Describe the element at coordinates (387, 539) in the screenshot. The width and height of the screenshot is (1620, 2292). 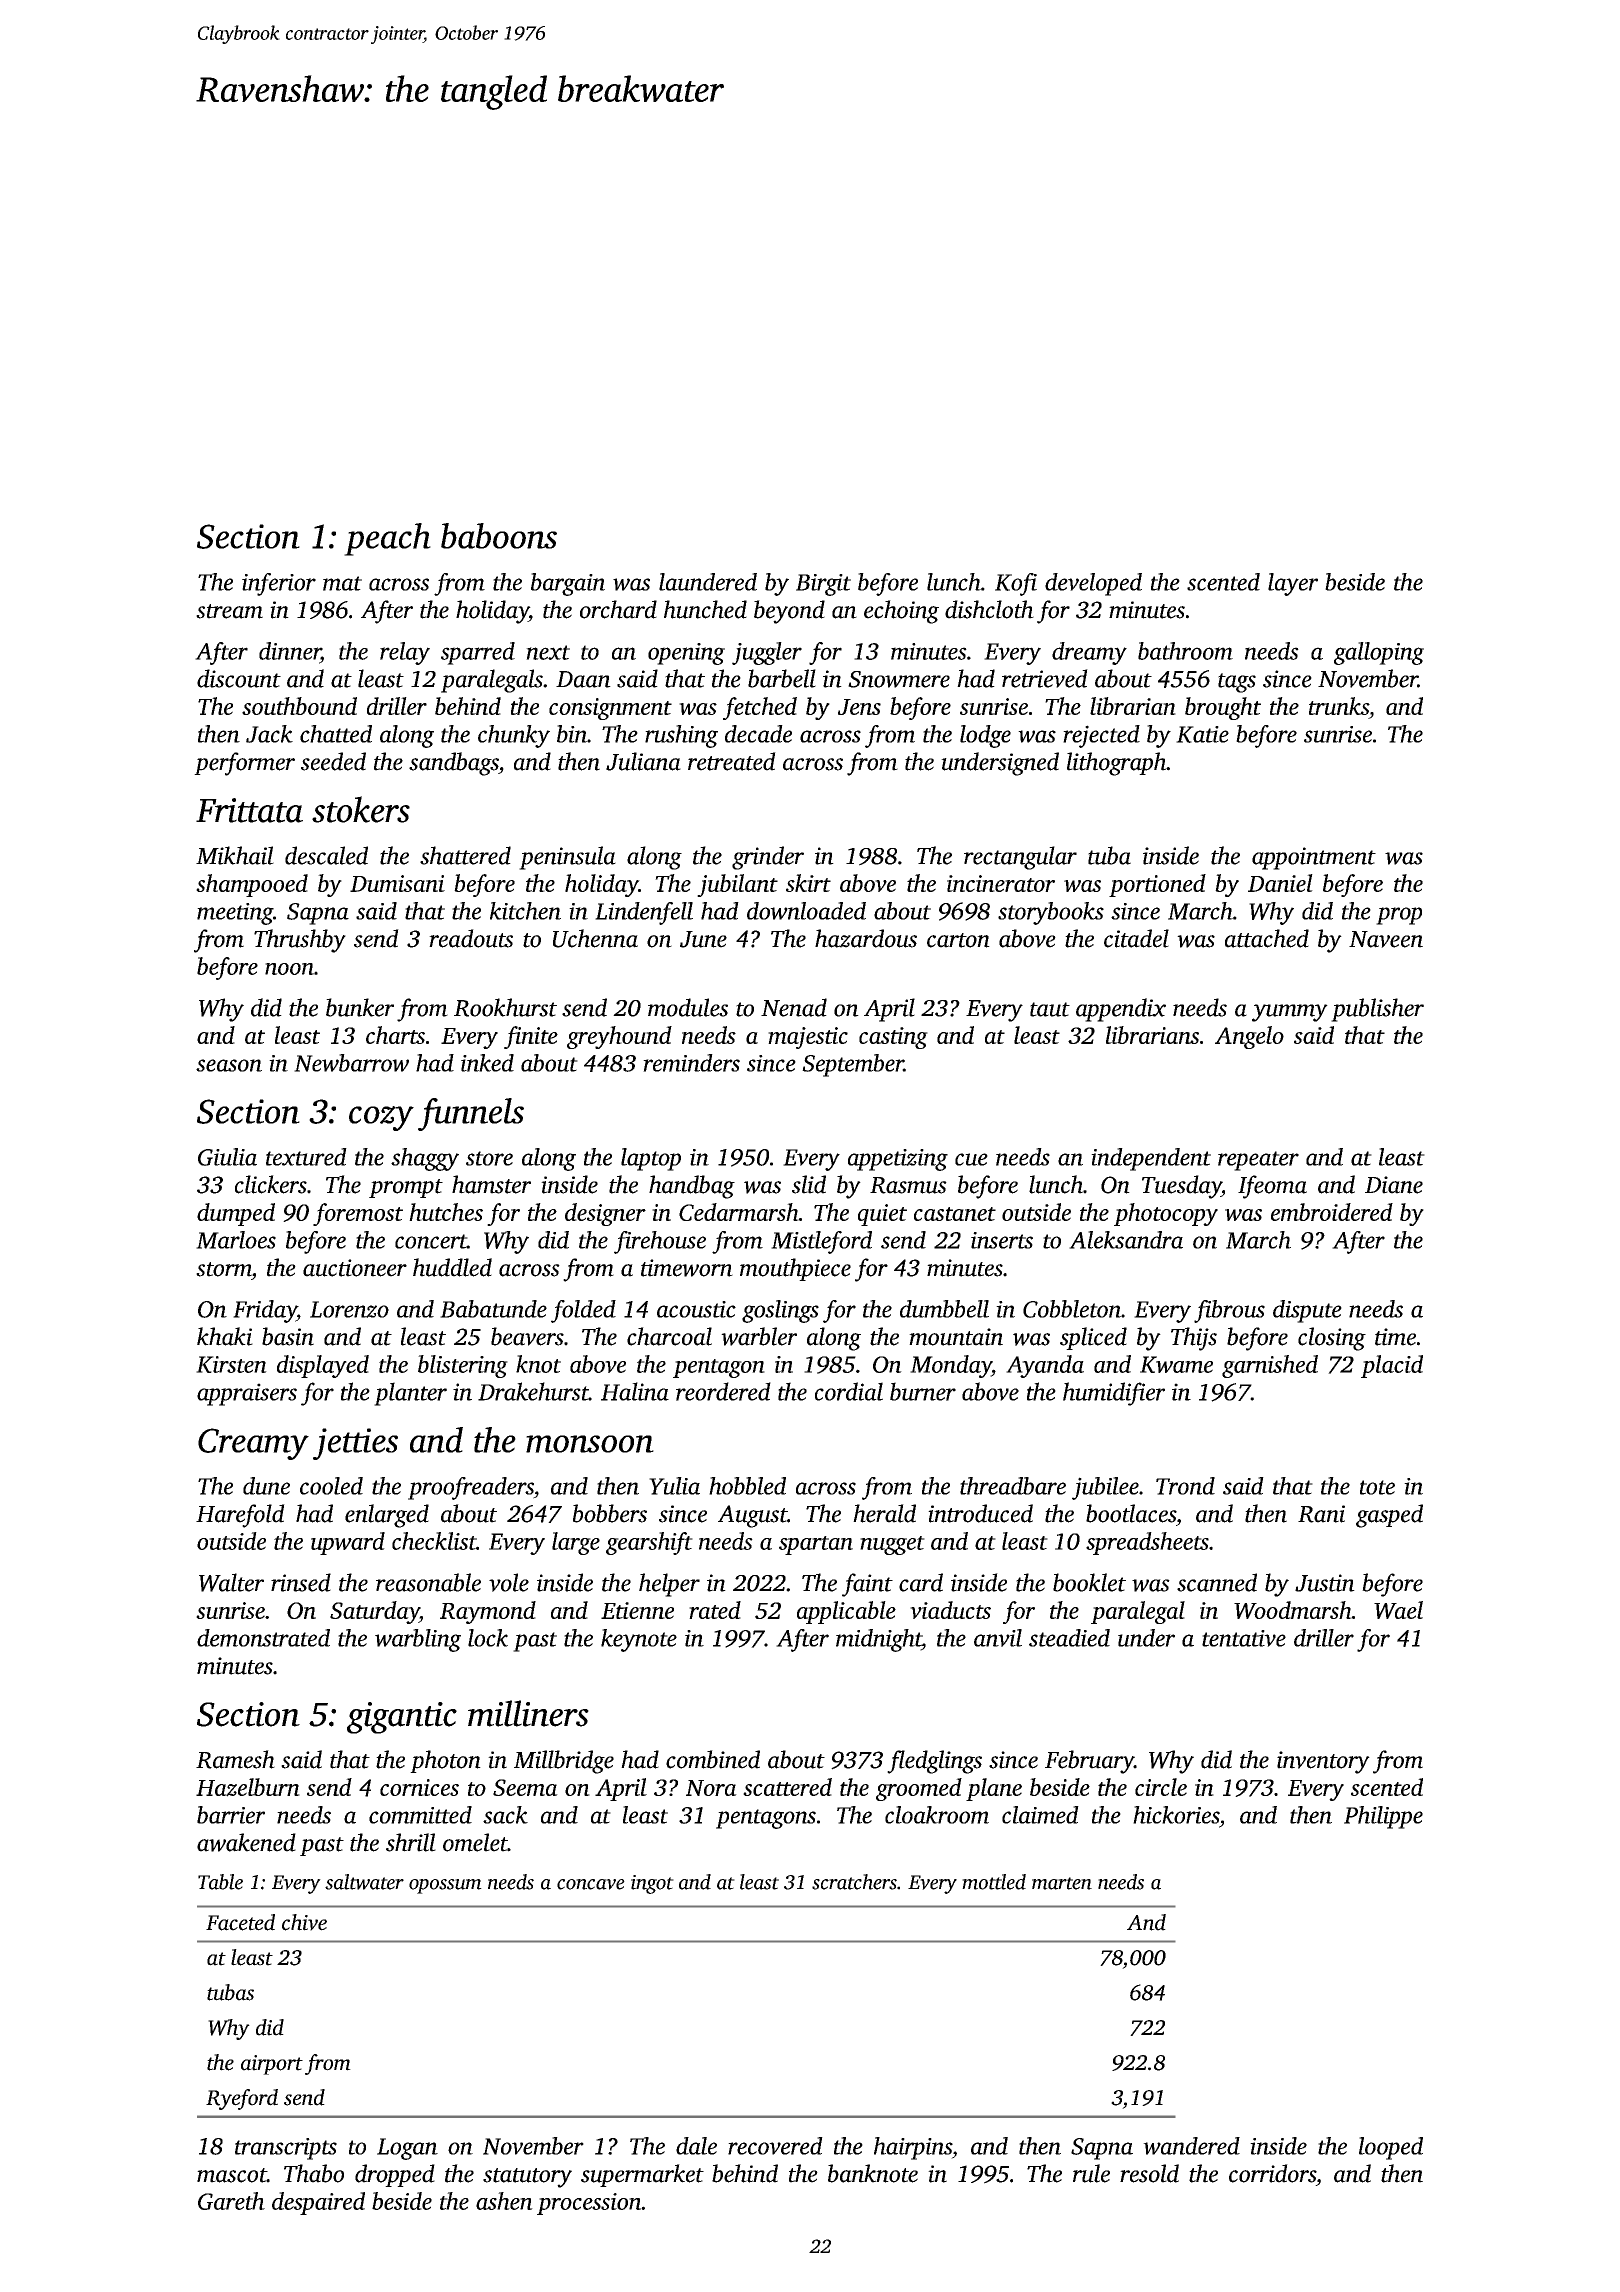
I see `peach` at that location.
